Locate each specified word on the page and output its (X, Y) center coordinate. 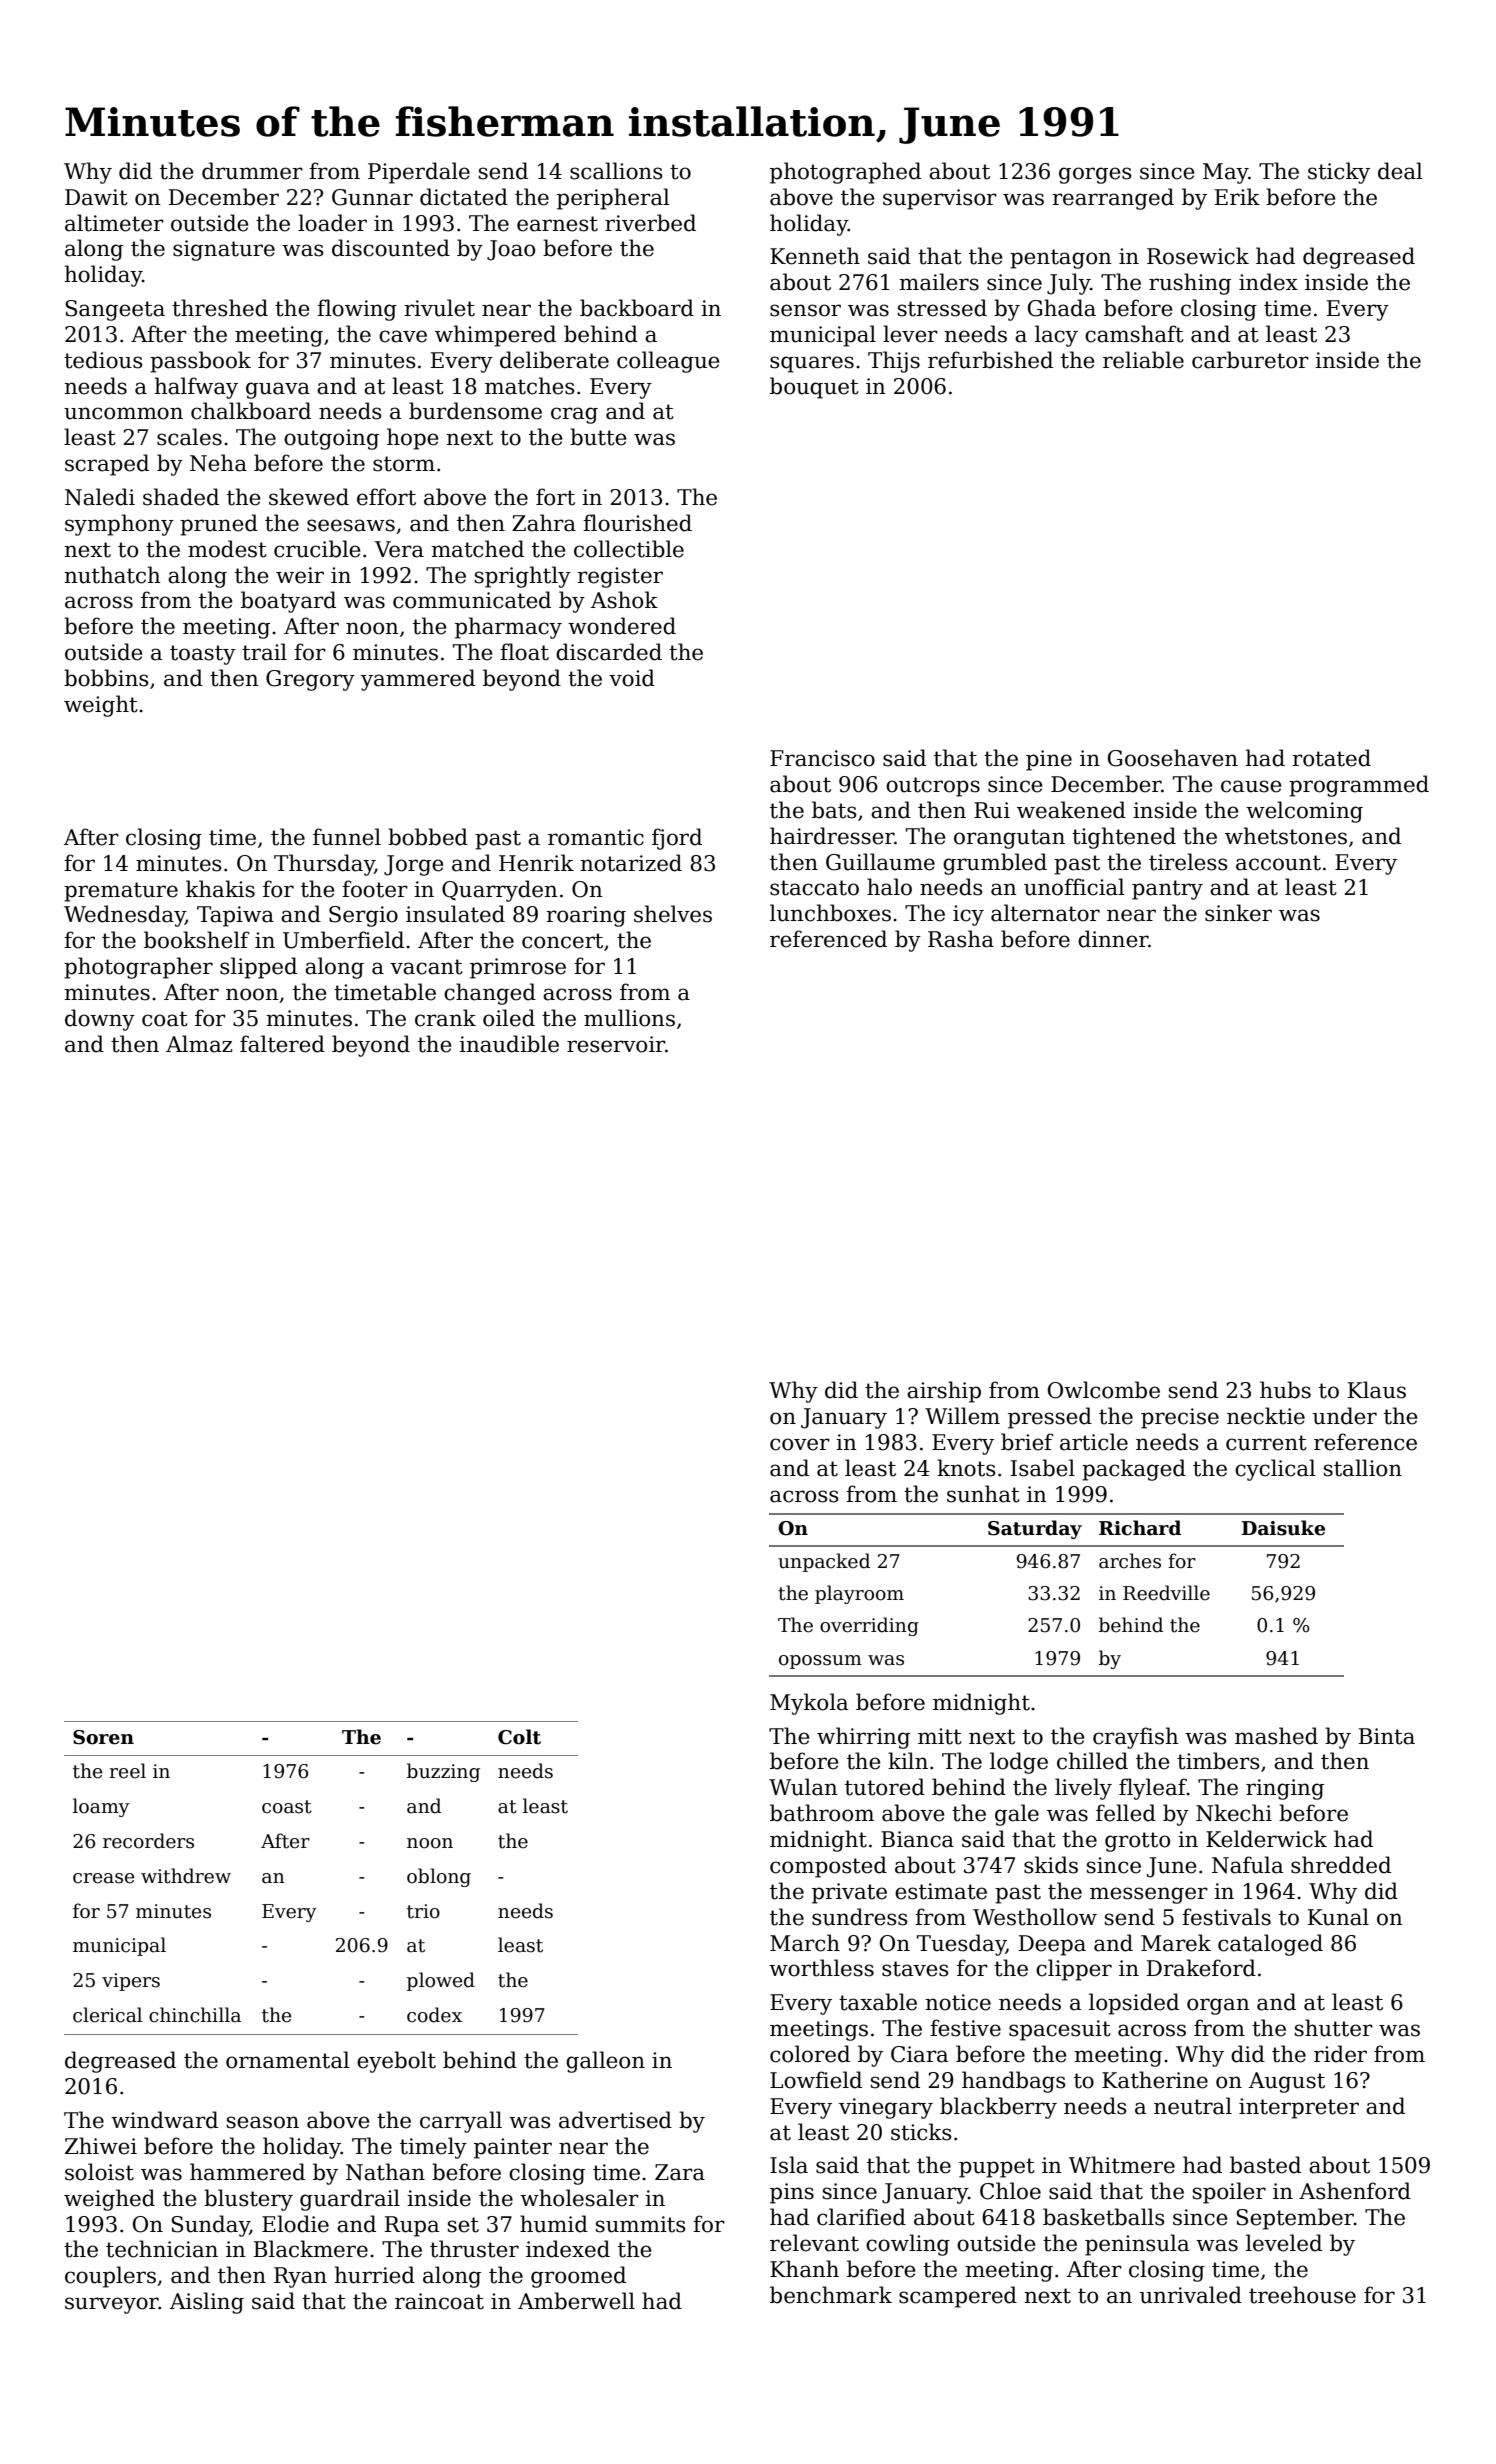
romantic (596, 837)
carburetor (1250, 360)
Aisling (207, 2303)
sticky (1339, 173)
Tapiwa (235, 916)
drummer (252, 171)
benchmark (831, 2295)
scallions (616, 171)
